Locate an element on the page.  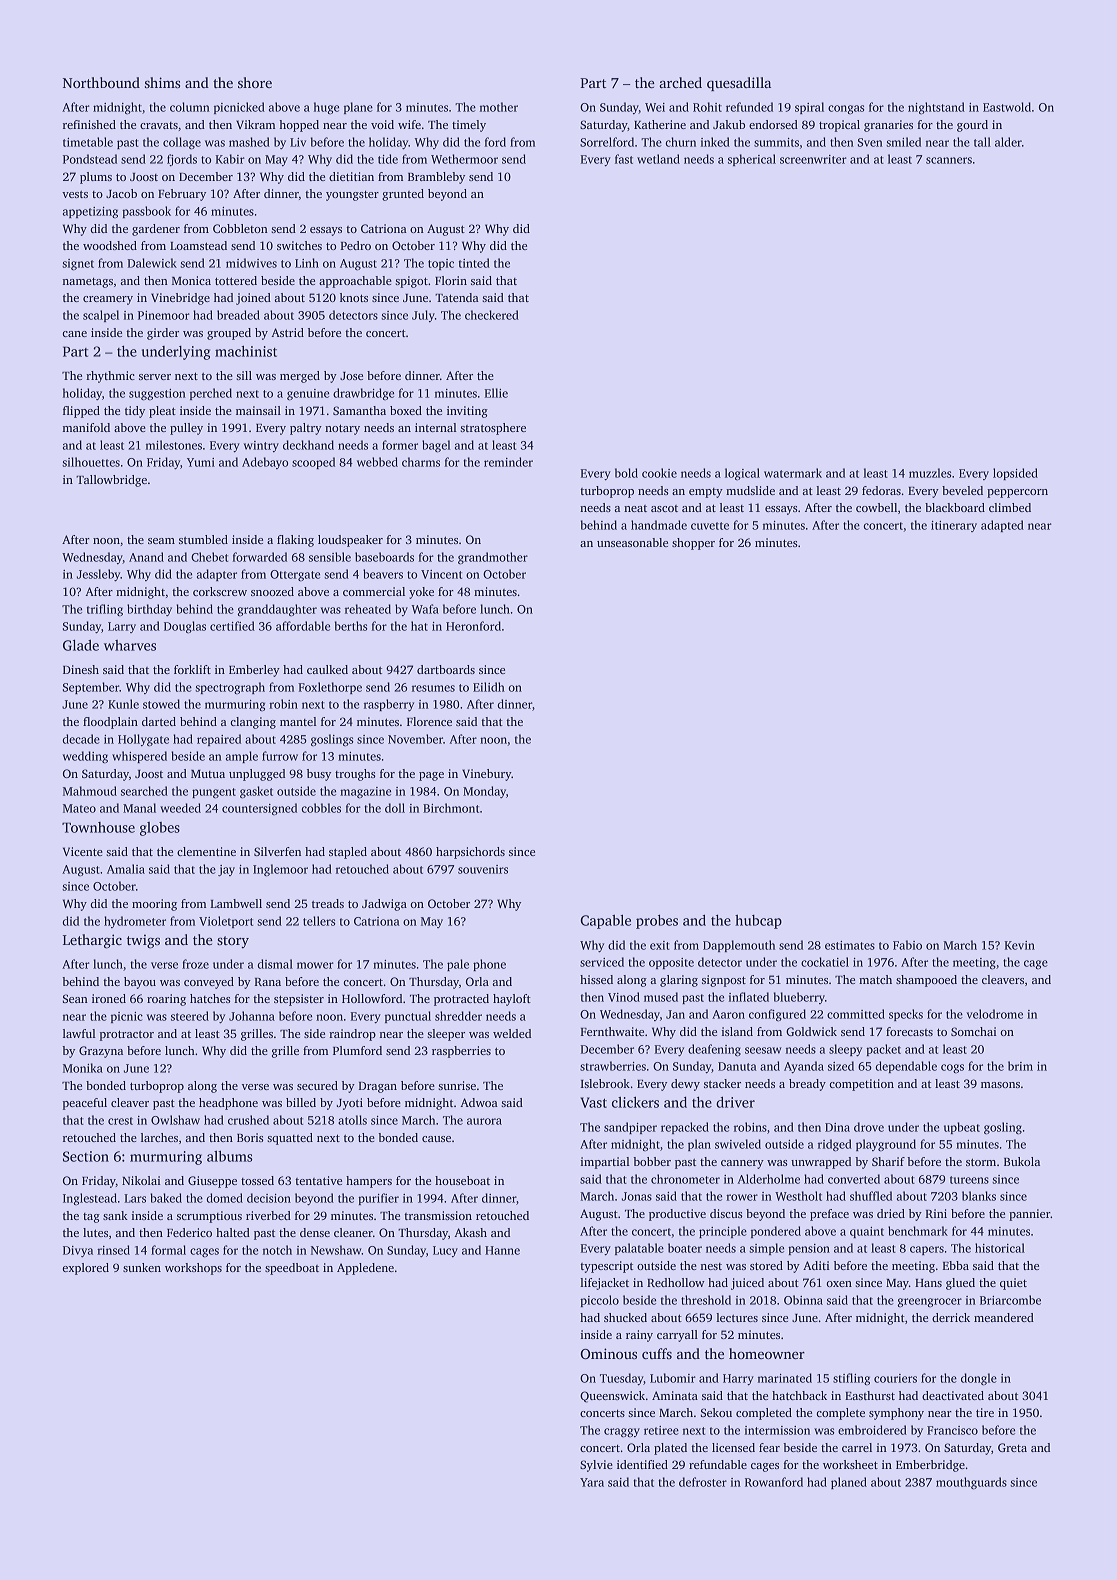
Divya is located at coordinates (78, 1251).
